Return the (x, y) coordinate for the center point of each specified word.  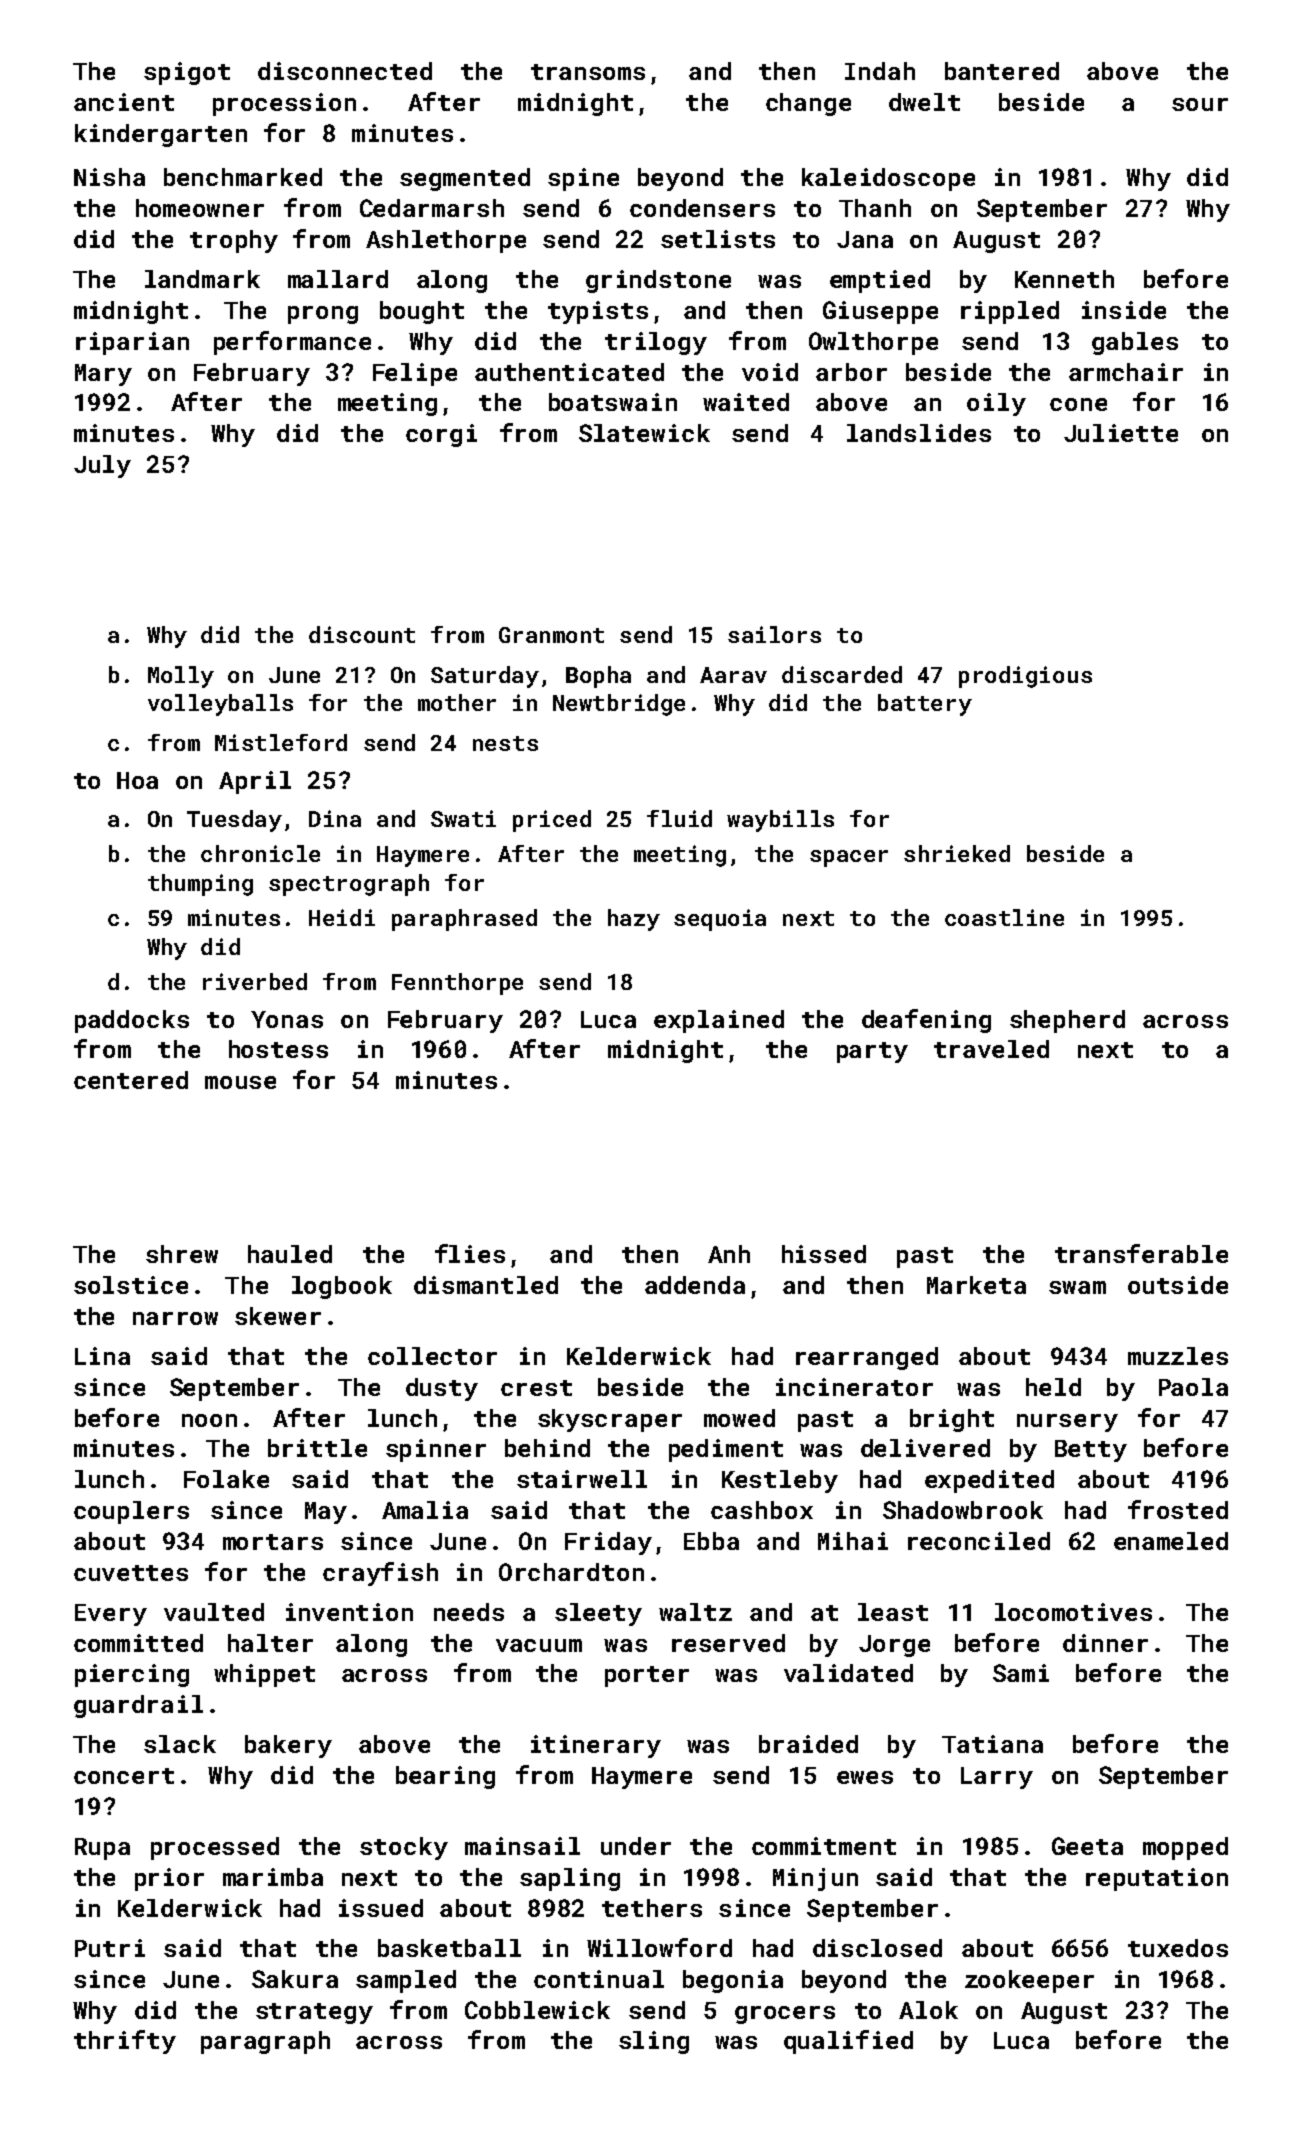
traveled (991, 1049)
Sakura (295, 1979)
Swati (463, 818)
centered (131, 1080)
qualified (848, 2042)
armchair (1126, 372)
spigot (187, 73)
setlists (718, 239)
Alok (928, 2010)
